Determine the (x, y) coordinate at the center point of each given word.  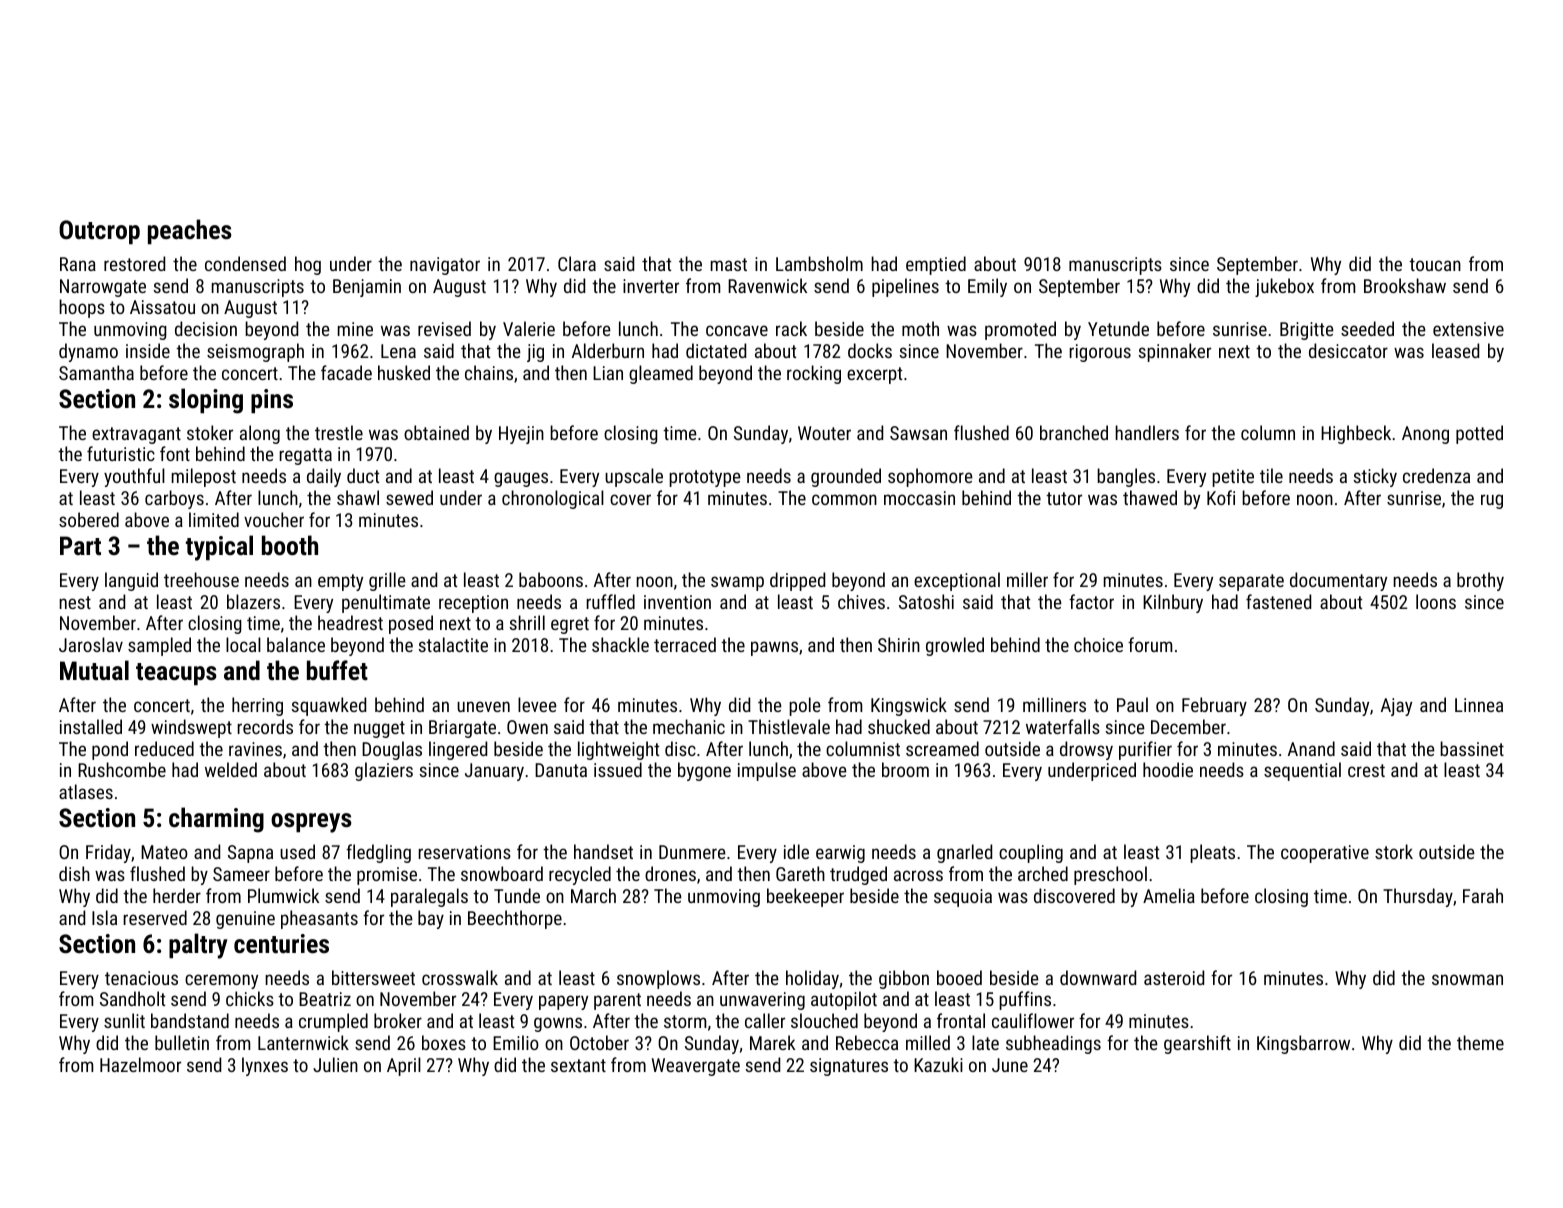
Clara (577, 263)
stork (1394, 851)
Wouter (824, 433)
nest (75, 602)
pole (805, 706)
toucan (1435, 264)
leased (1455, 350)
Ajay (1396, 707)
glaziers (384, 771)
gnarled (964, 853)
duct (363, 475)
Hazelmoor (140, 1064)
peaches (190, 231)
